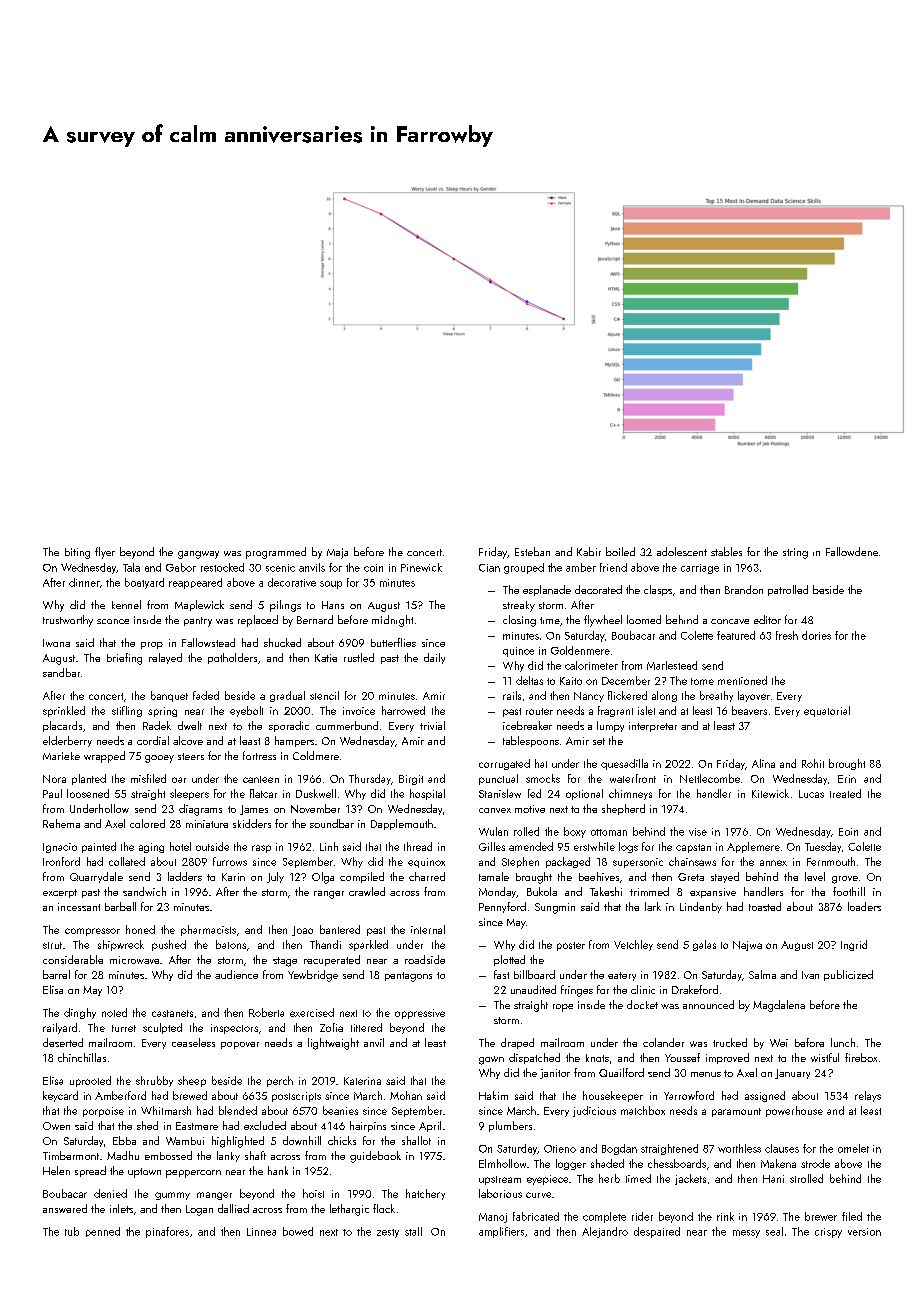 The image size is (924, 1308). What do you see at coordinates (852, 551) in the image?
I see `Fallowdene` at bounding box center [852, 551].
